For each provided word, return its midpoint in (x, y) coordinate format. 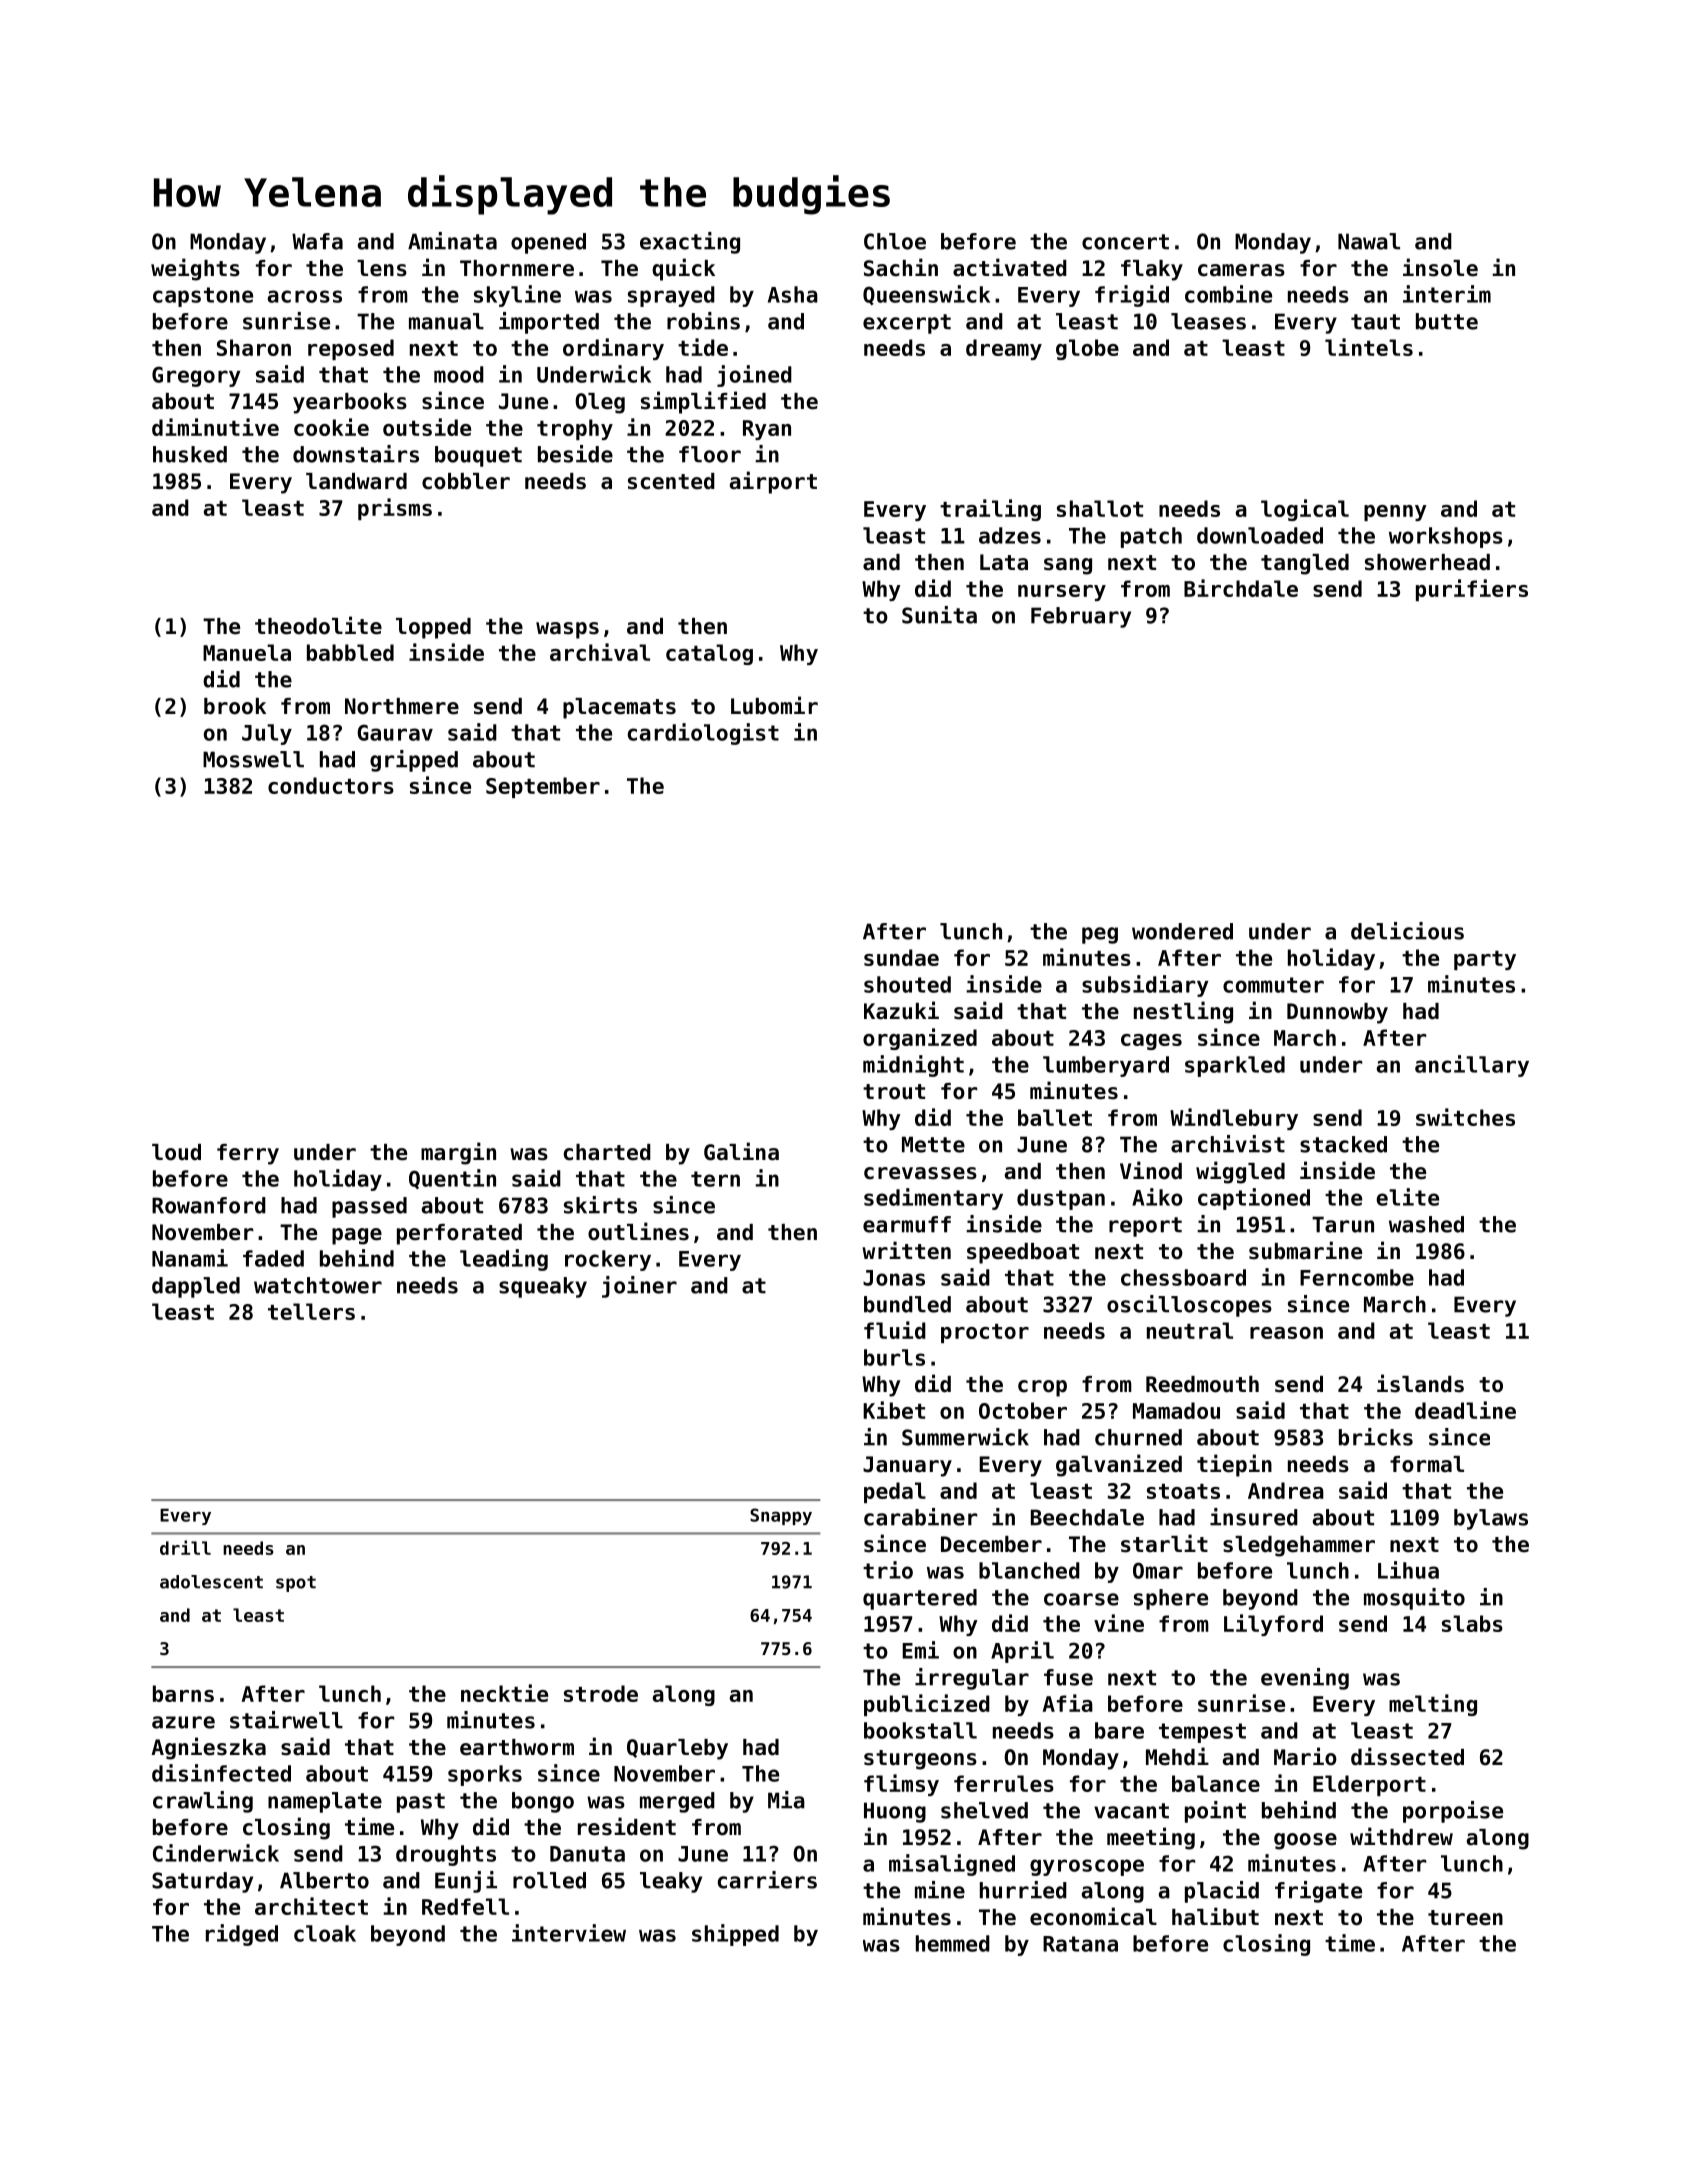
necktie (504, 1693)
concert (1125, 242)
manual (446, 321)
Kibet (894, 1410)
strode (601, 1693)
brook (235, 706)
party (1485, 960)
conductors (331, 785)
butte (1447, 321)
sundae (901, 957)
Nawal (1369, 241)
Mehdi (1177, 1756)
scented (671, 481)
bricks (1376, 1437)
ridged (242, 1935)
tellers (311, 1311)
